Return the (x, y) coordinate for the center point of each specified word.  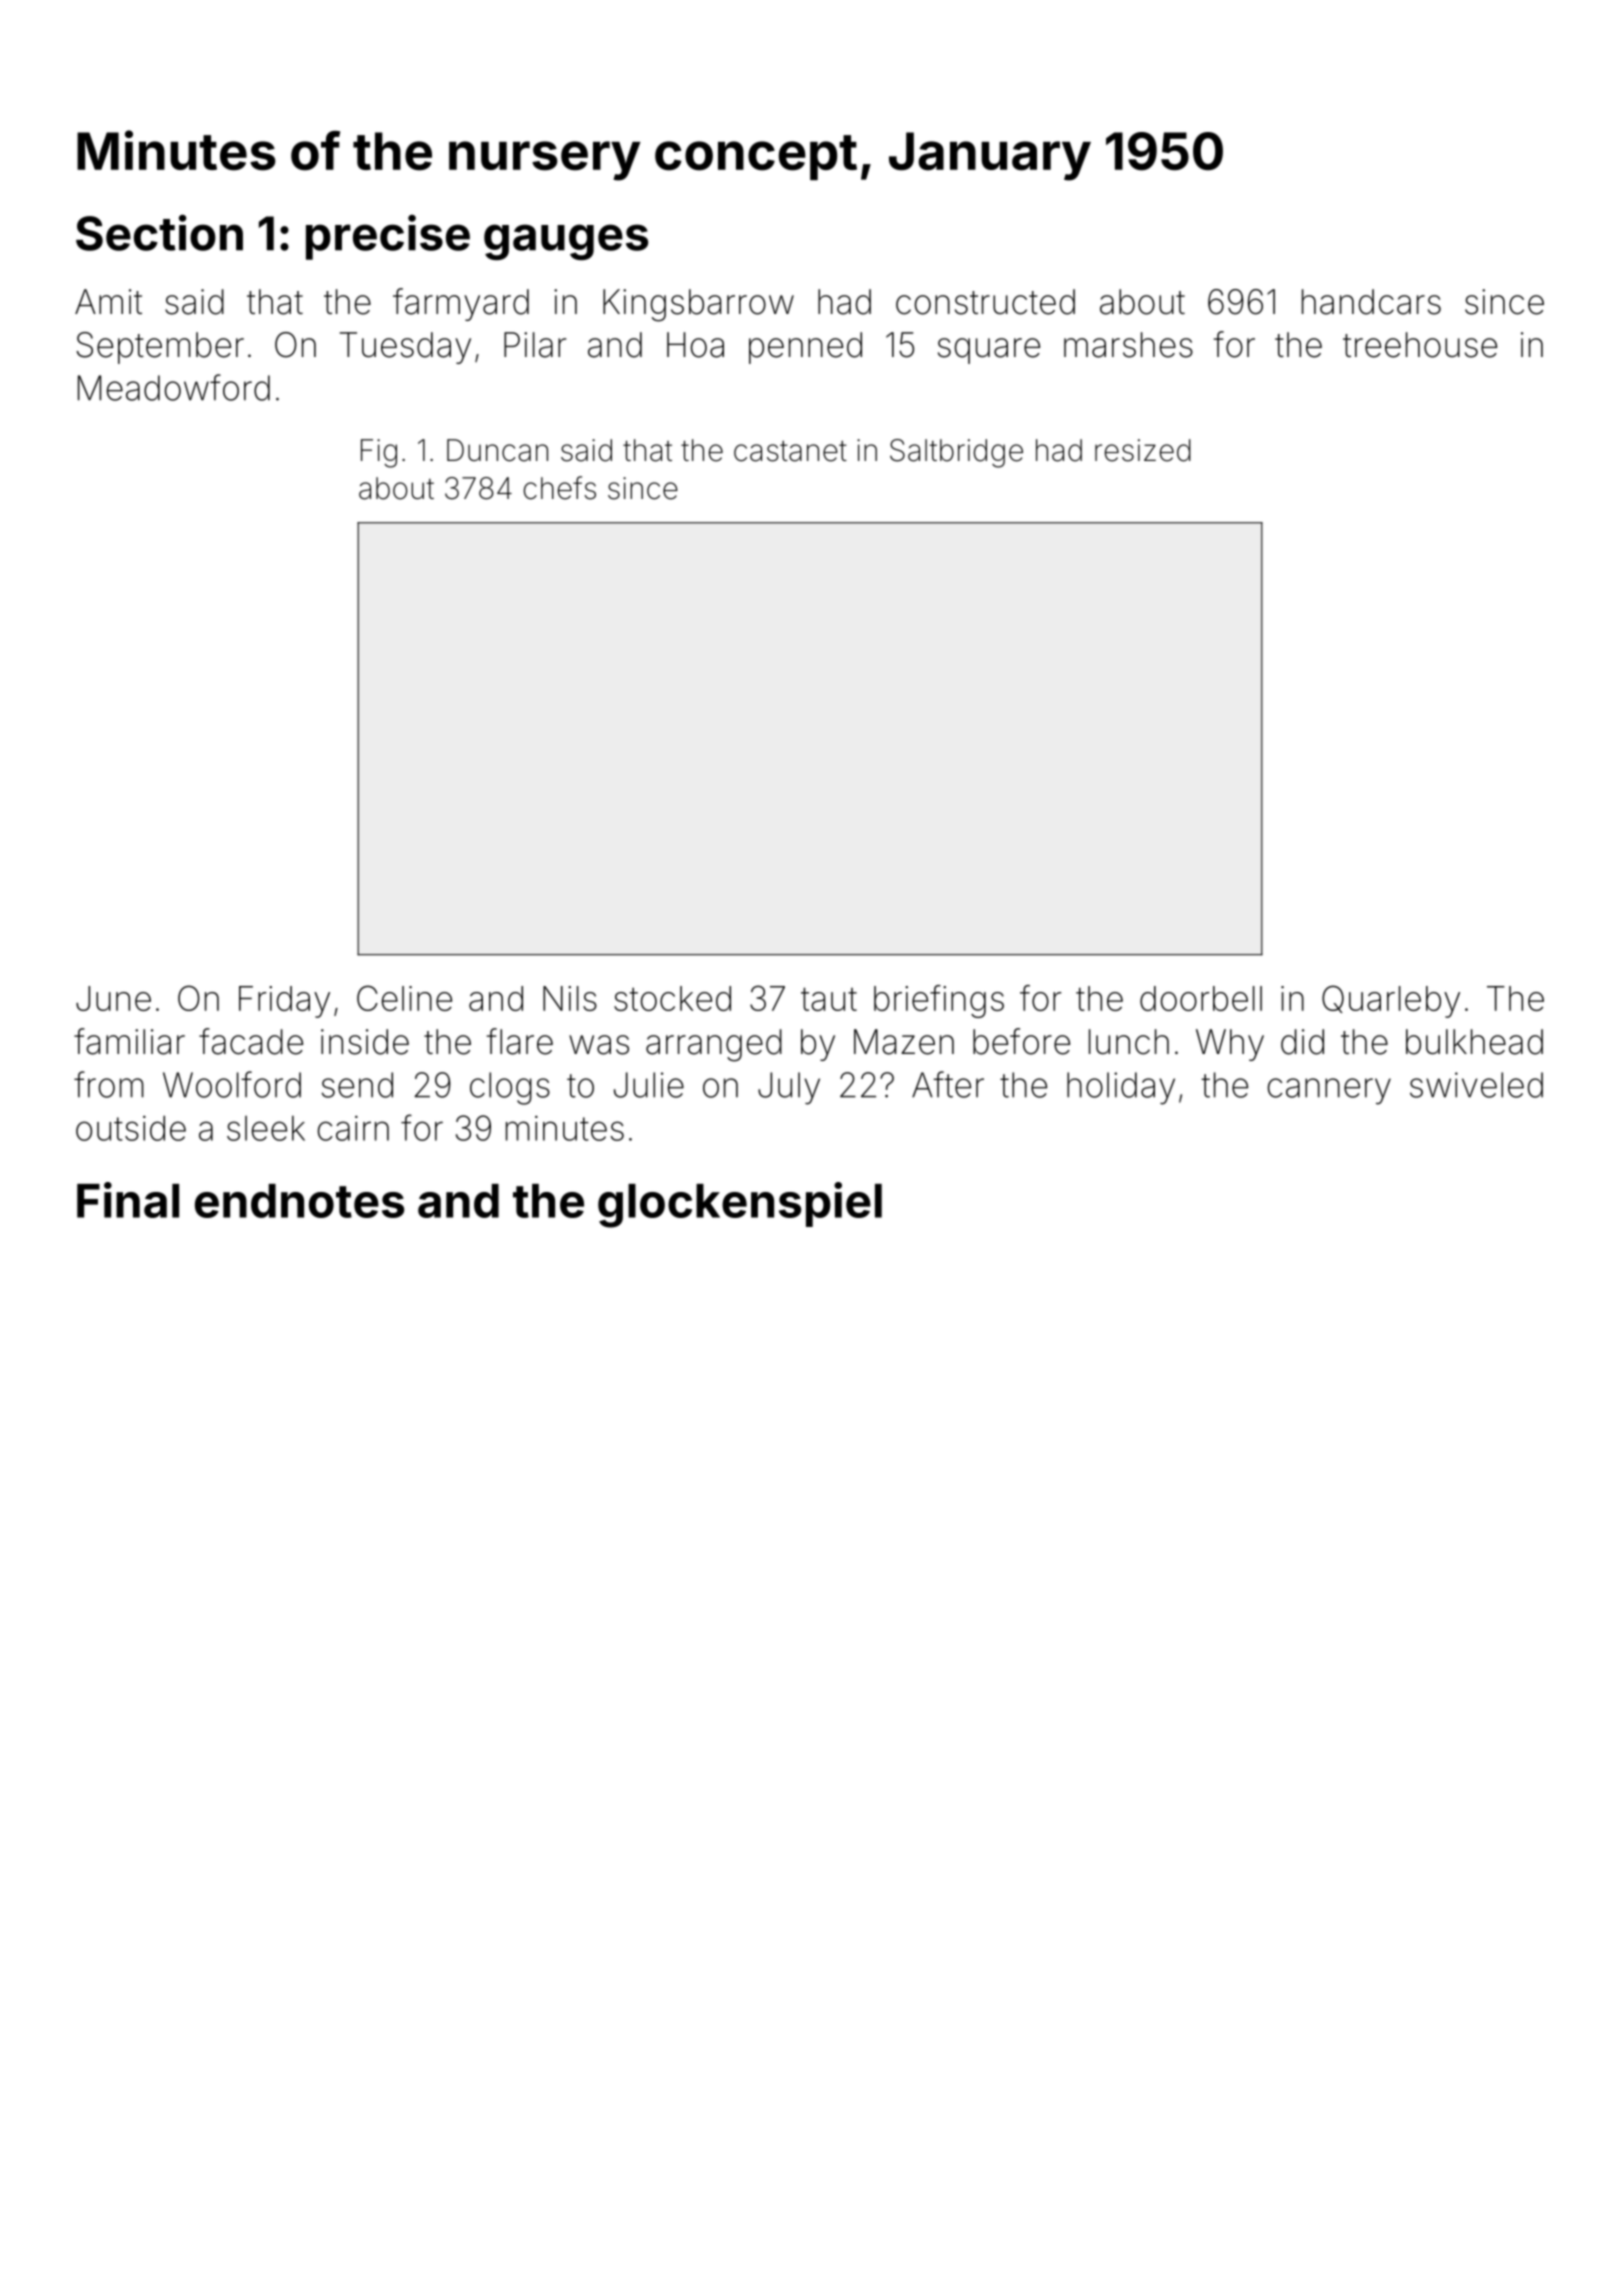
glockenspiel (740, 1205)
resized (1143, 450)
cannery (1329, 1091)
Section (159, 232)
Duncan (497, 450)
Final (128, 1200)
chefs (560, 488)
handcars (1371, 302)
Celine (404, 998)
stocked (672, 998)
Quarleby (1391, 1001)
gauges (566, 242)
